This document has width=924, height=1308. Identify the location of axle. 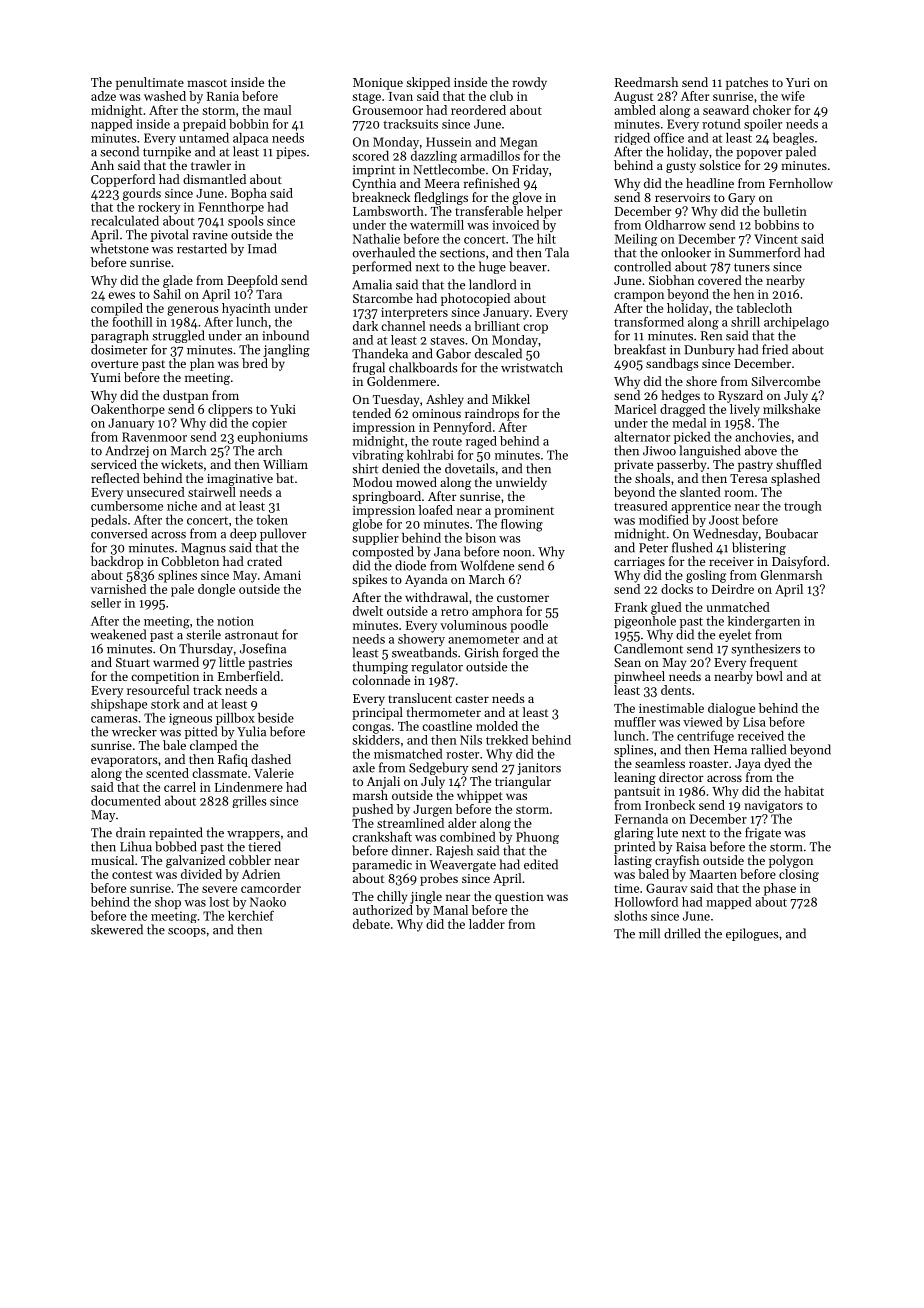
(364, 767).
